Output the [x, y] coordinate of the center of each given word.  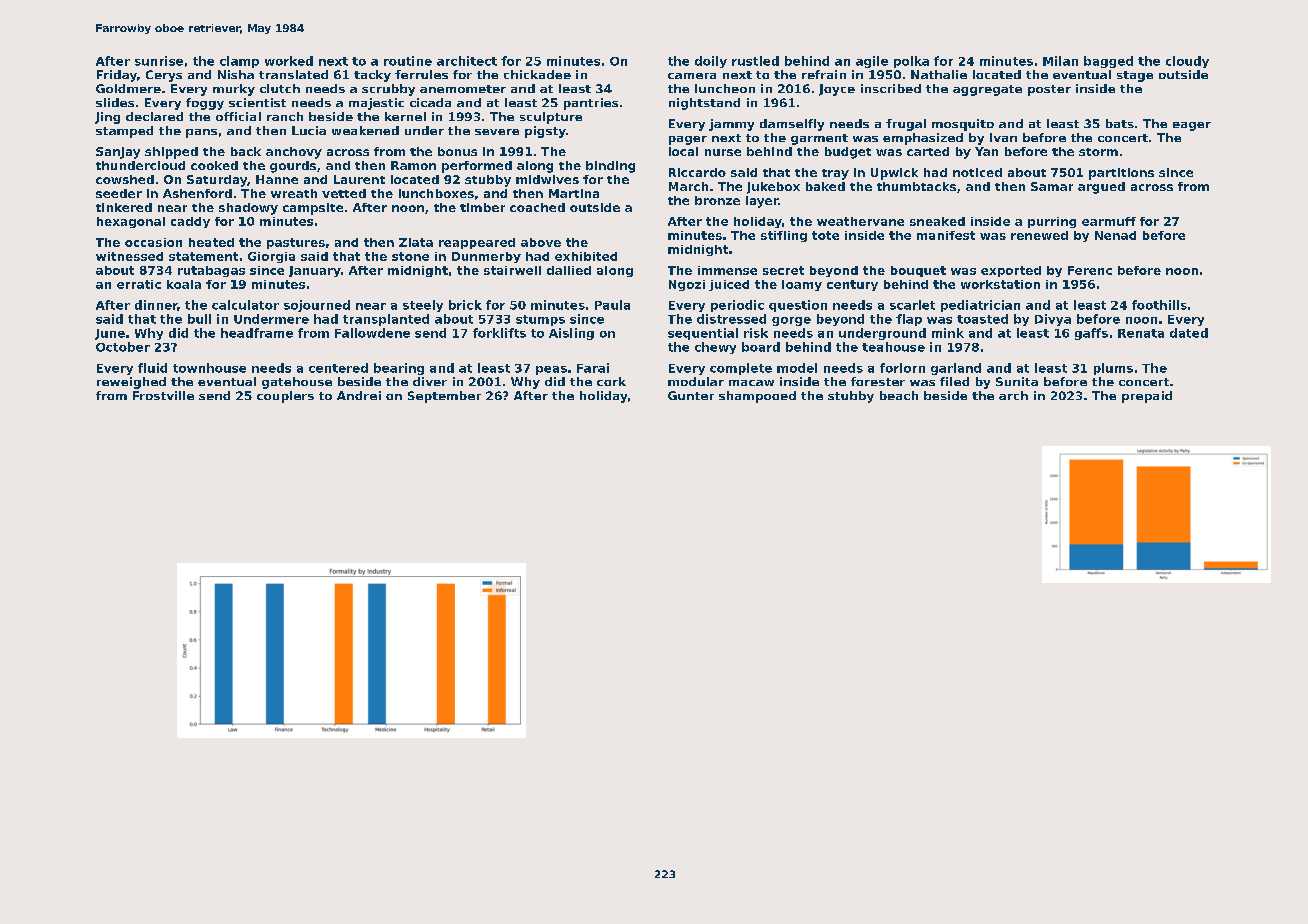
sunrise [159, 61]
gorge [791, 321]
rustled [755, 61]
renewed [1039, 235]
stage [1135, 76]
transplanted [386, 320]
